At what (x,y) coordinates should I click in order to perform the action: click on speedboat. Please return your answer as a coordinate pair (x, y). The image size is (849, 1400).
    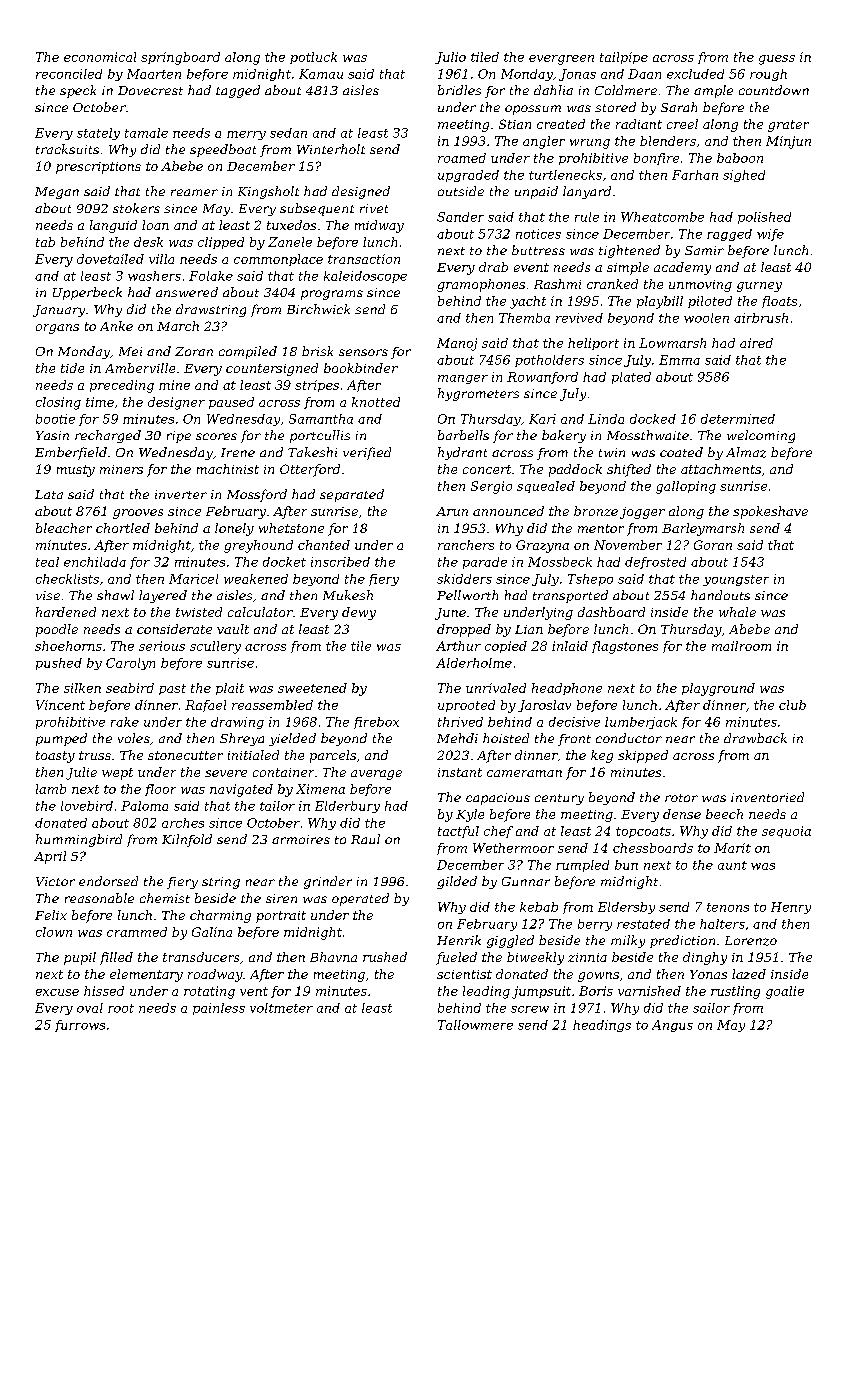
    Looking at the image, I should click on (223, 150).
